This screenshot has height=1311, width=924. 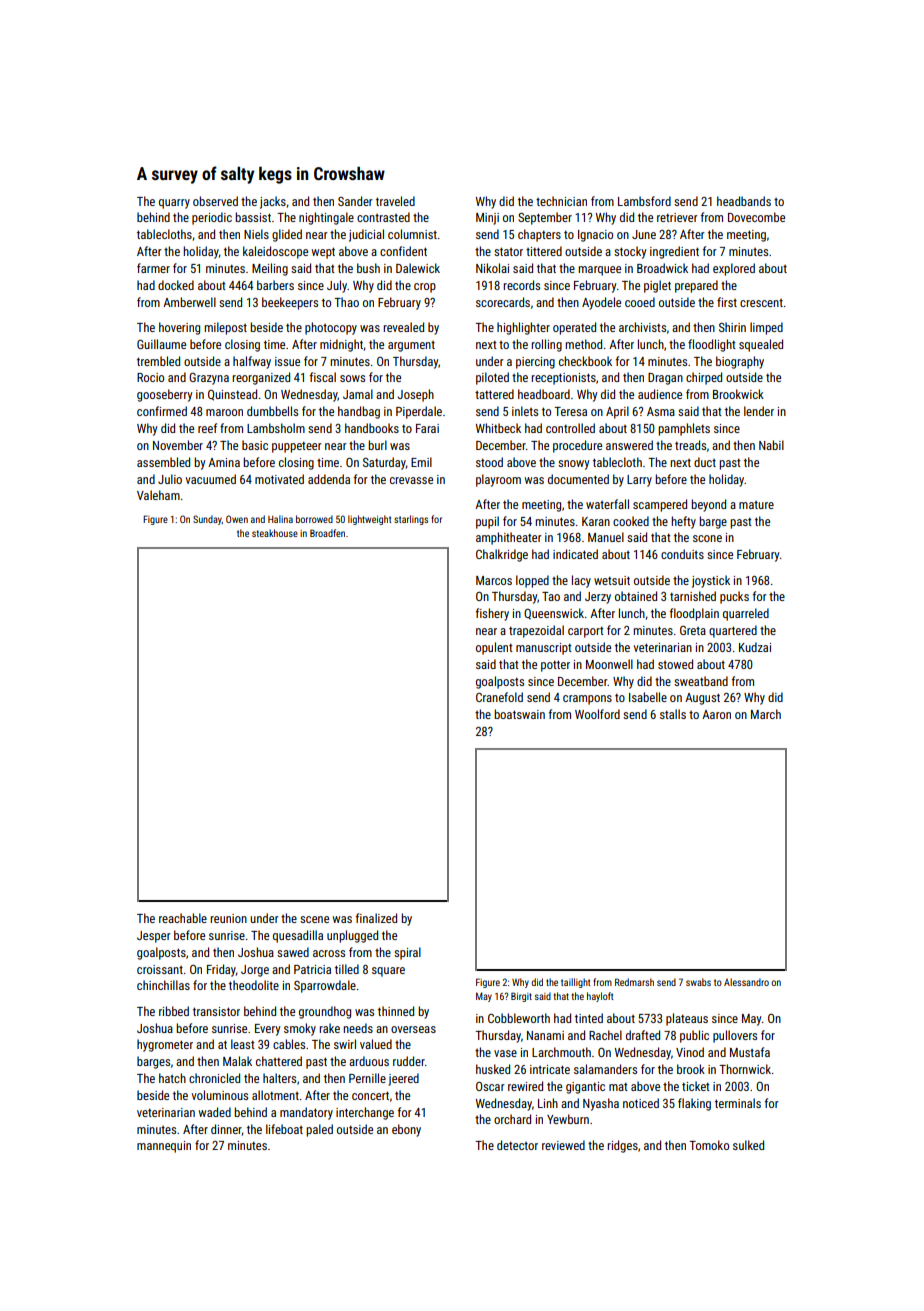 What do you see at coordinates (744, 201) in the screenshot?
I see `headbands` at bounding box center [744, 201].
